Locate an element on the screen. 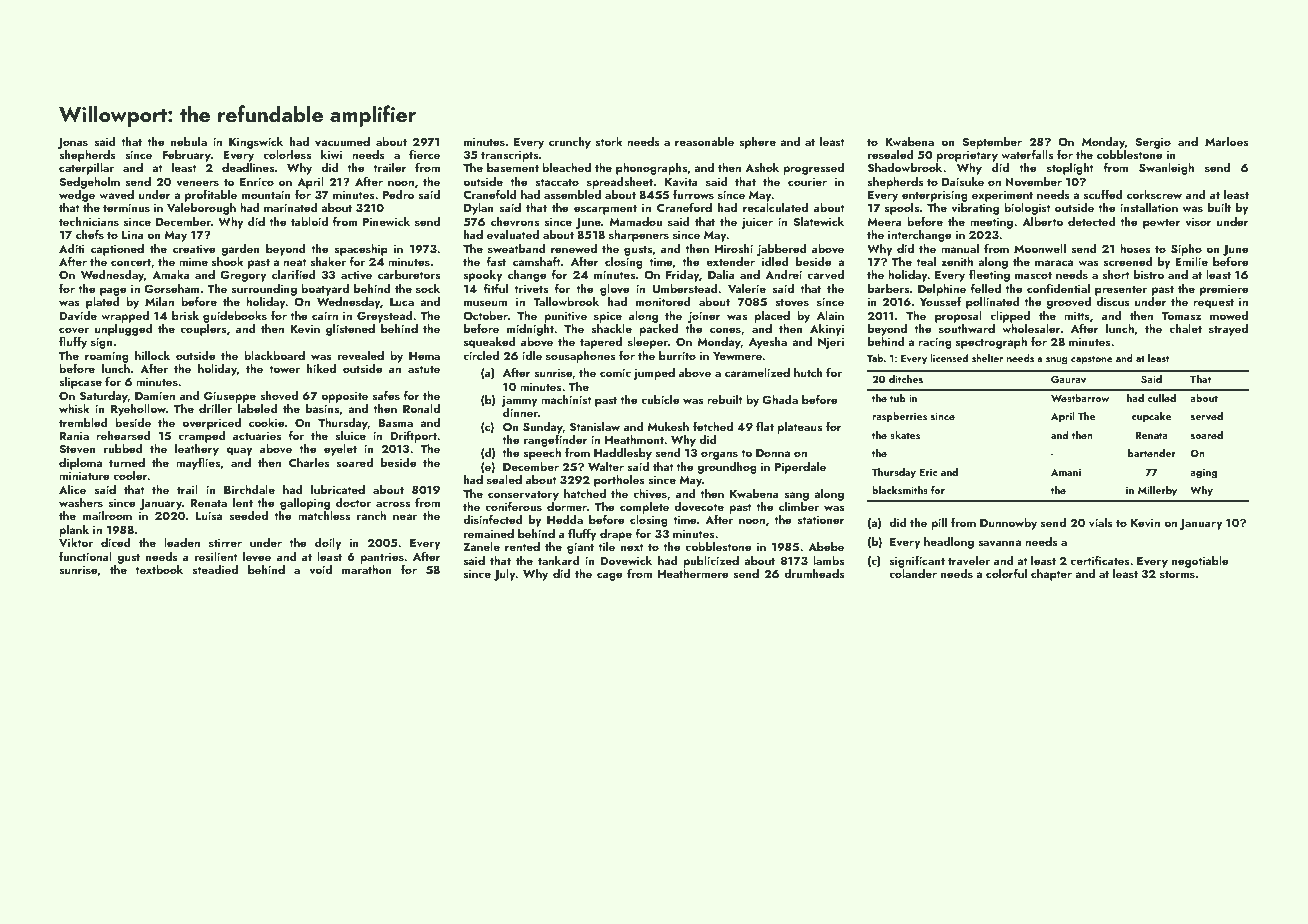 This screenshot has height=924, width=1308. certificates is located at coordinates (1100, 560).
